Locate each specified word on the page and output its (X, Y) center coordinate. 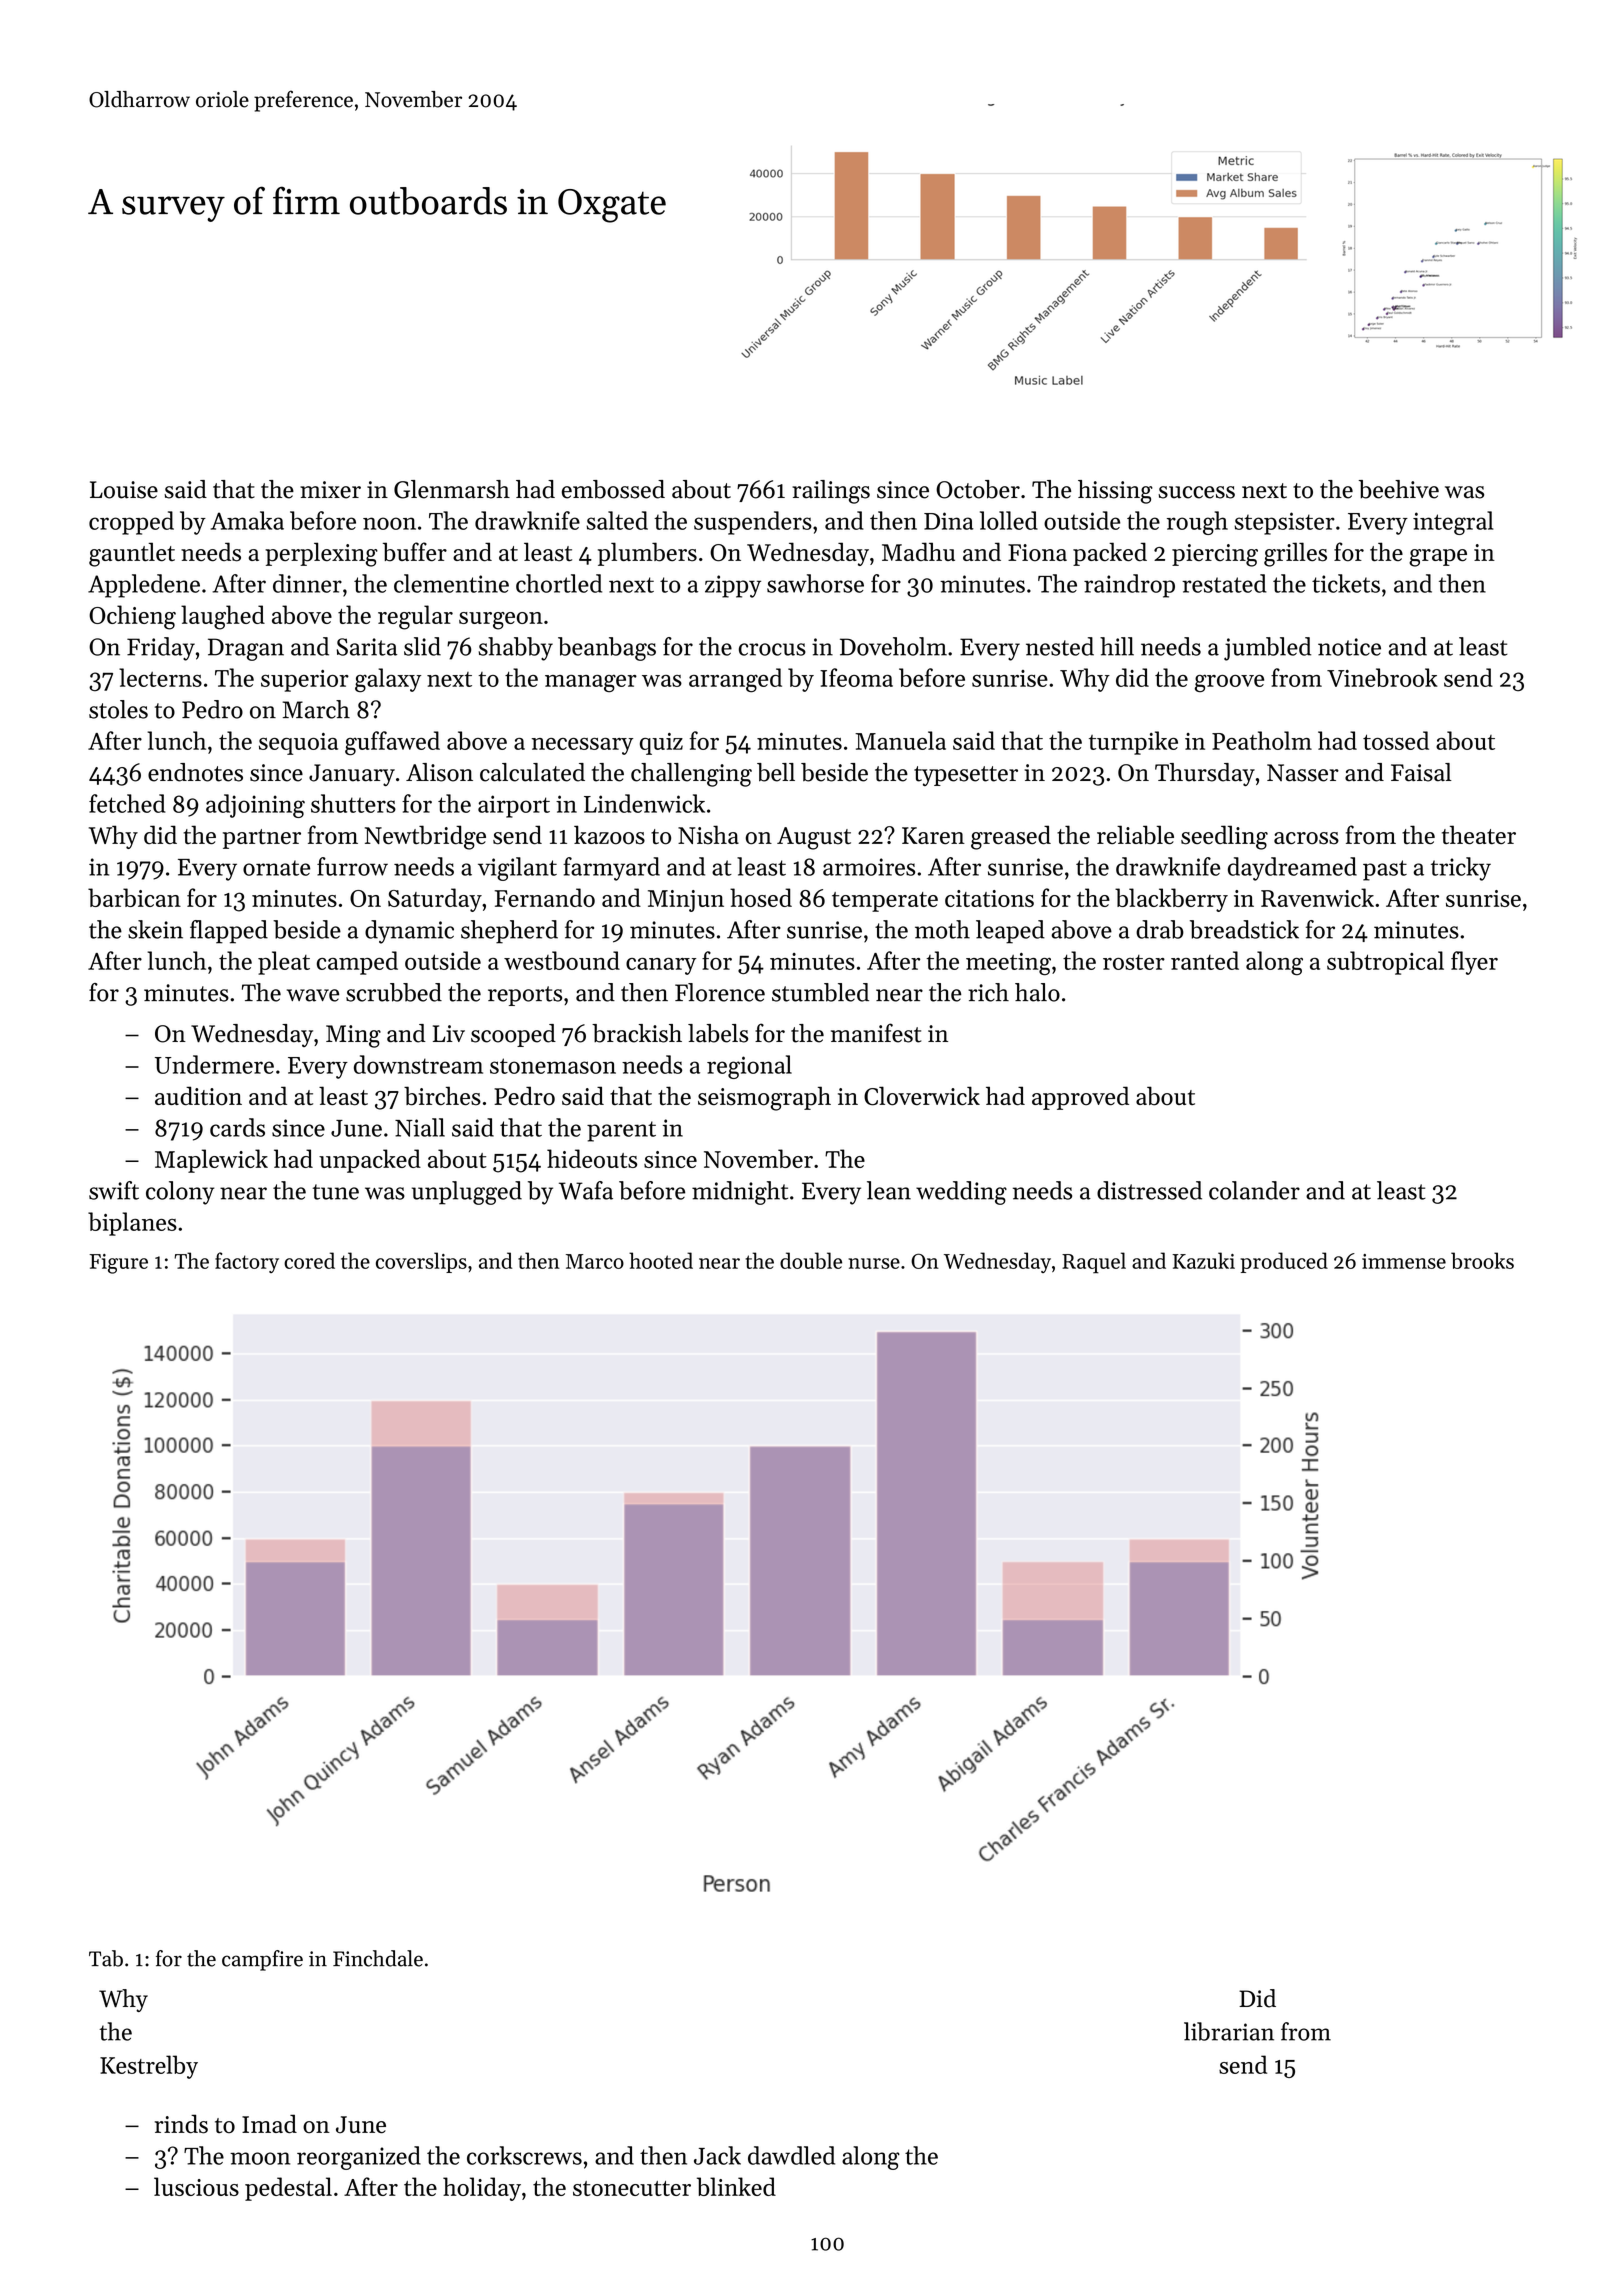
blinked (736, 2186)
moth (942, 929)
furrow (352, 866)
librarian (1229, 2031)
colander (1254, 1190)
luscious (196, 2186)
